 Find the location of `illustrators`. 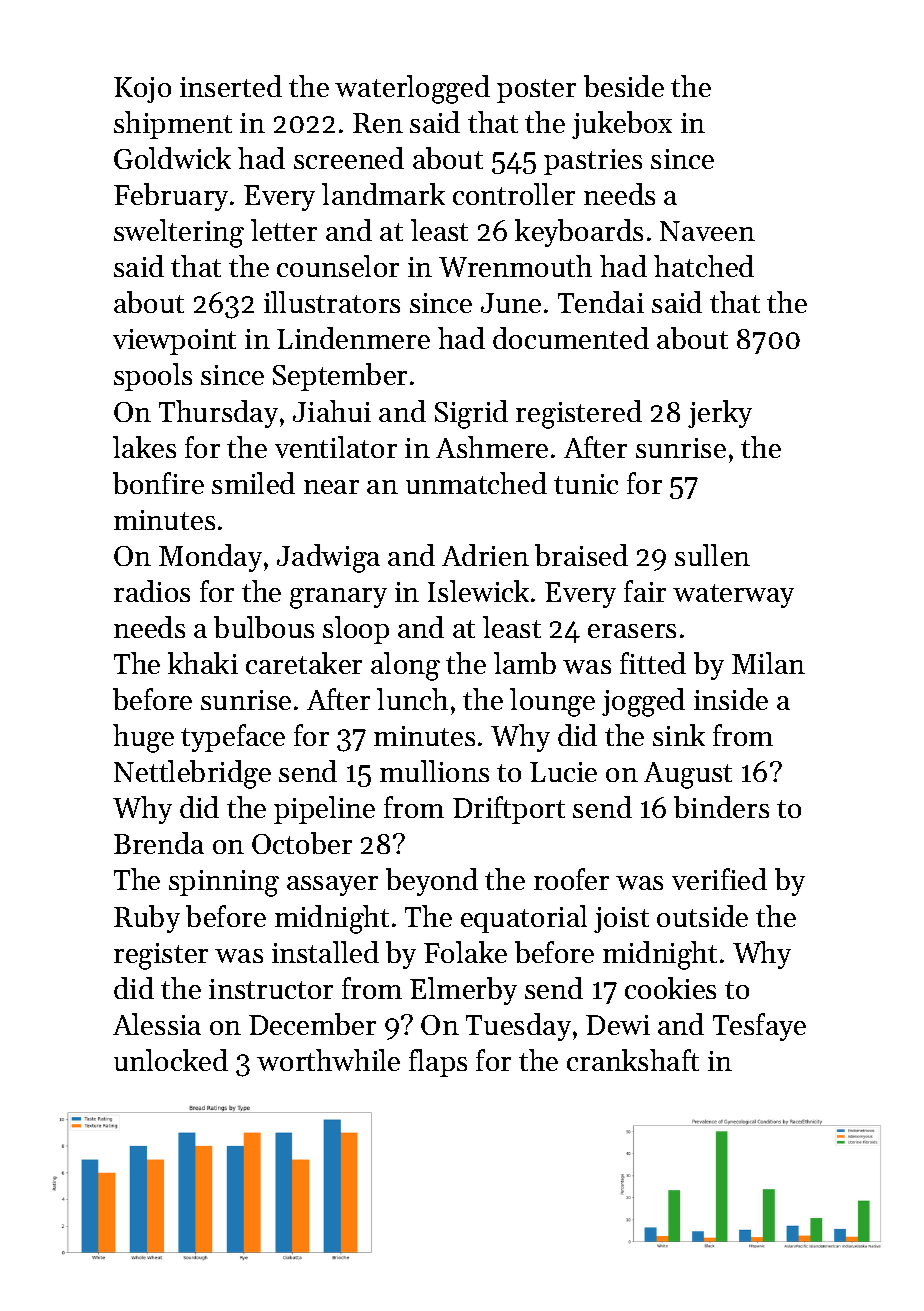

illustrators is located at coordinates (332, 302).
